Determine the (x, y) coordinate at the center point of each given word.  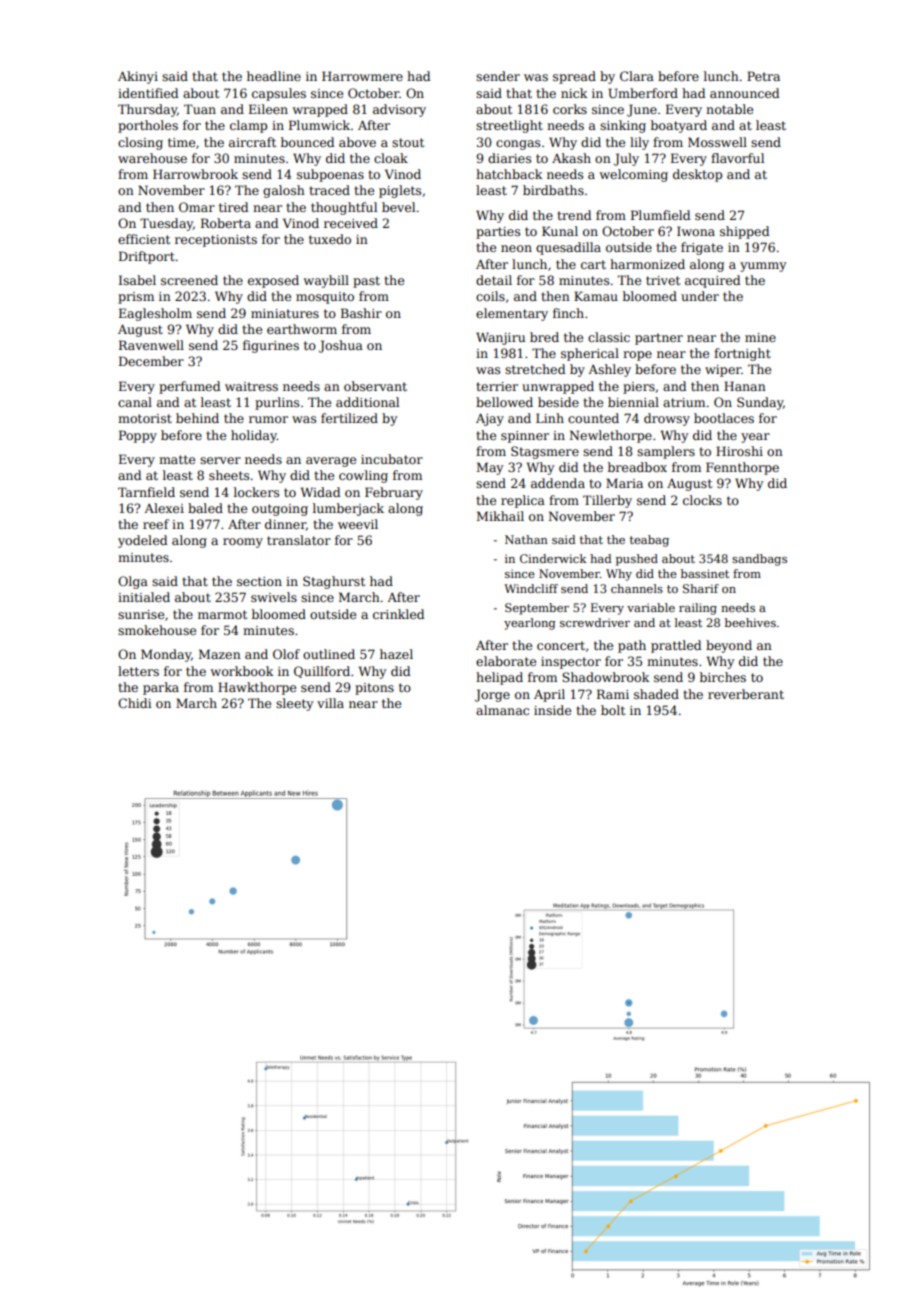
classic (609, 337)
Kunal (560, 231)
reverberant (746, 694)
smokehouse (157, 630)
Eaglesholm (155, 314)
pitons (374, 689)
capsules (279, 94)
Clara (637, 76)
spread (574, 77)
